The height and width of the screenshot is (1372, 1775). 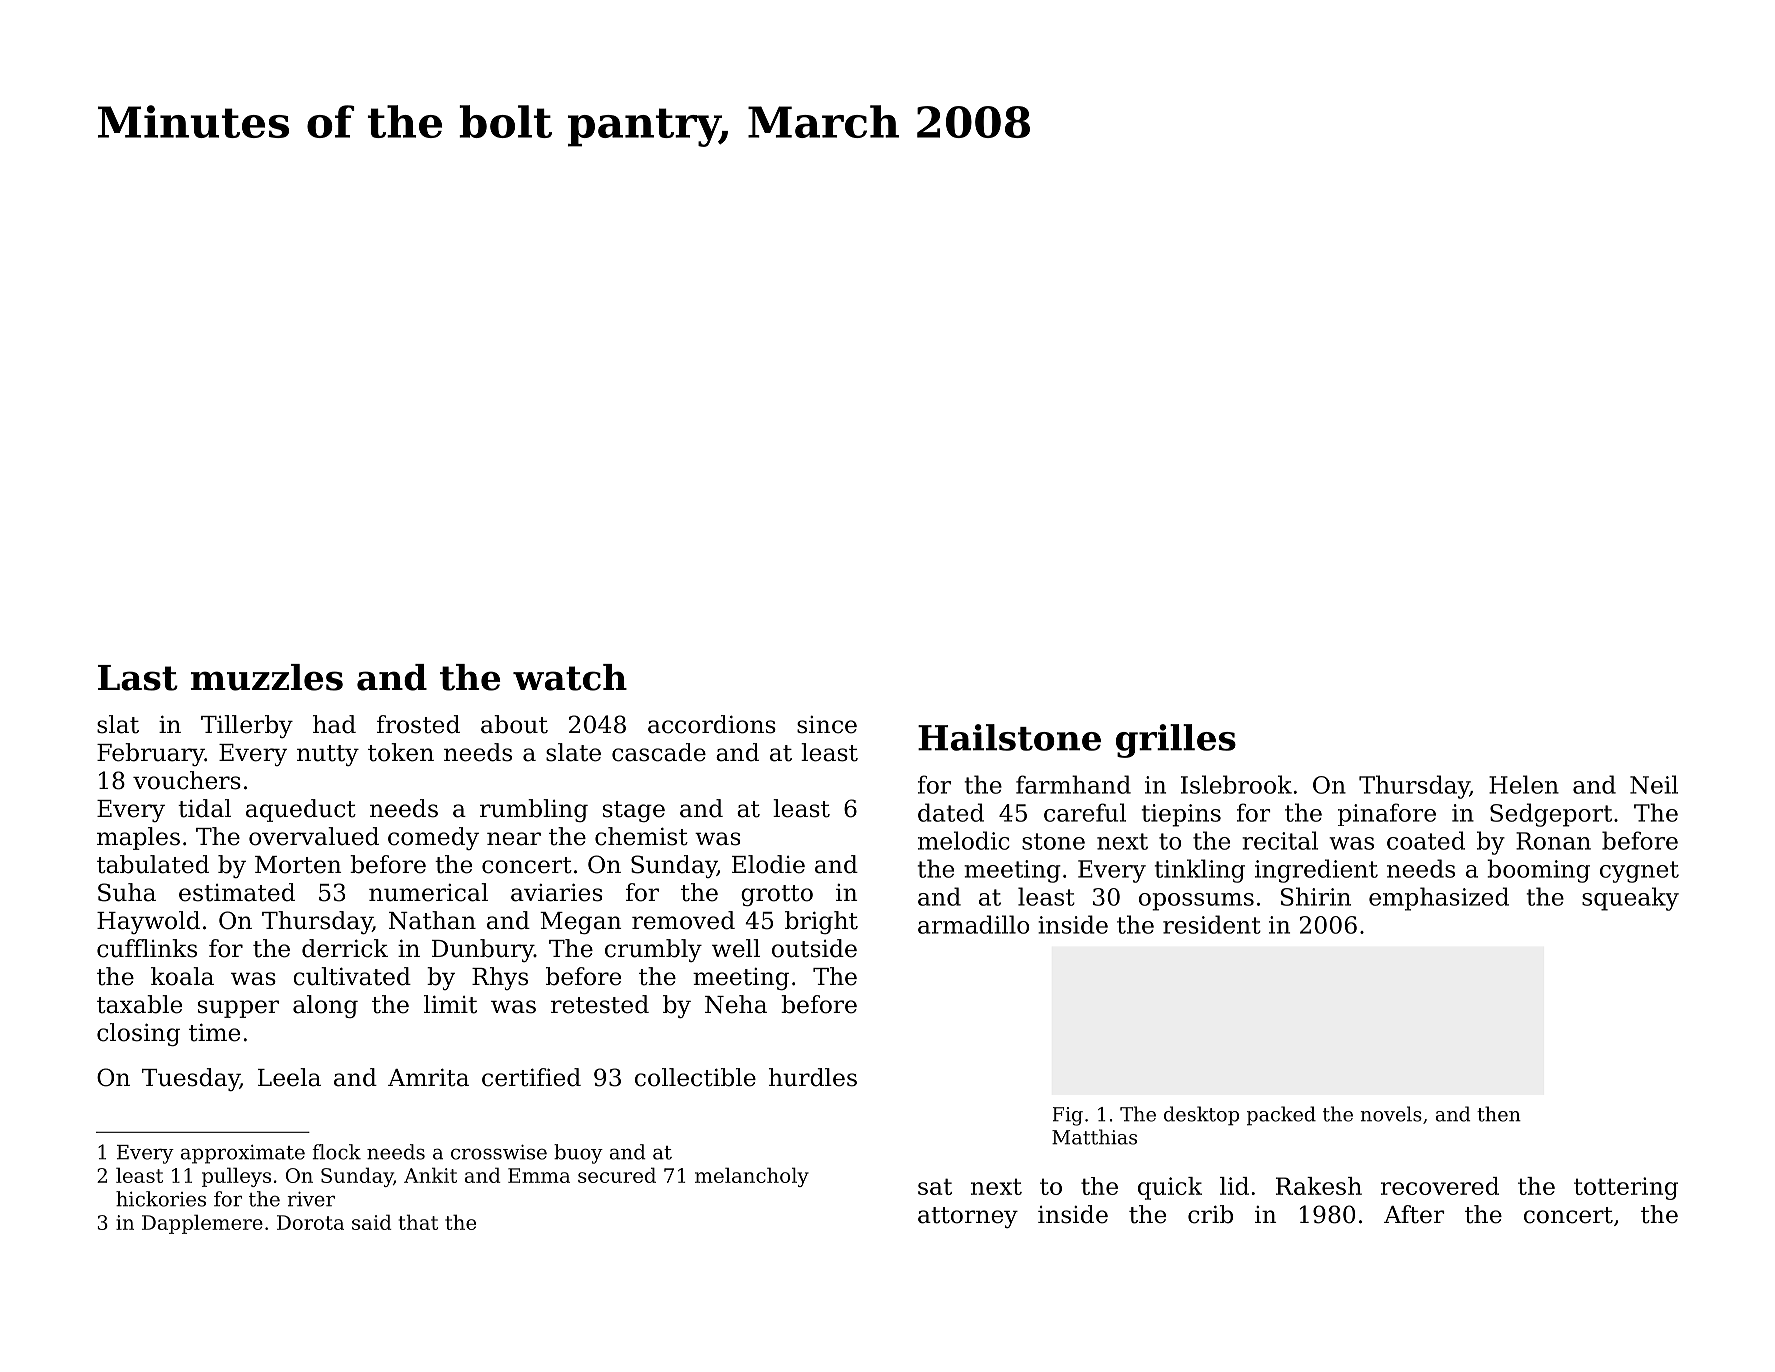 What do you see at coordinates (138, 678) in the screenshot?
I see `Last` at bounding box center [138, 678].
